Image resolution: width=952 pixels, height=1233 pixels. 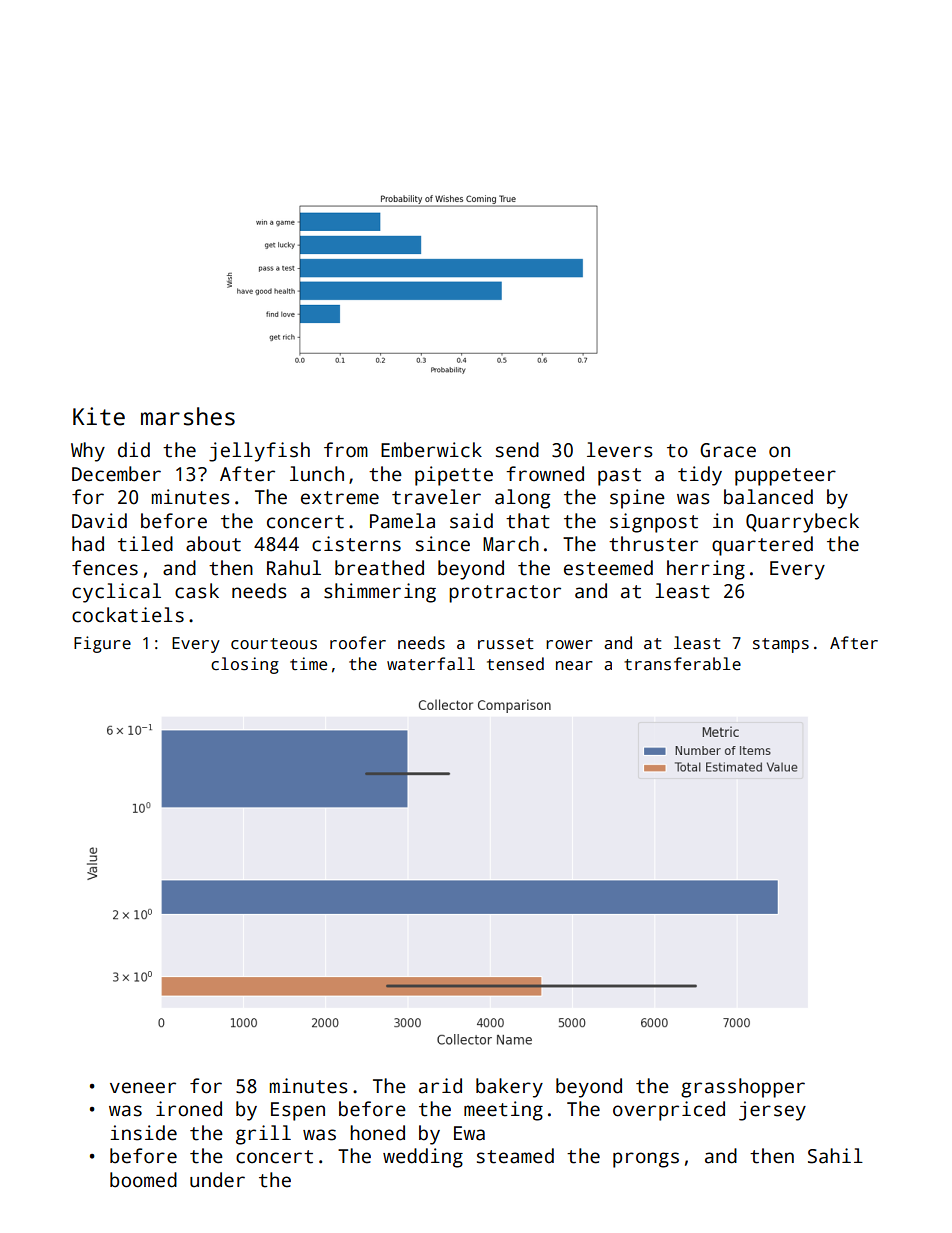 What do you see at coordinates (308, 663) in the screenshot?
I see `time` at bounding box center [308, 663].
